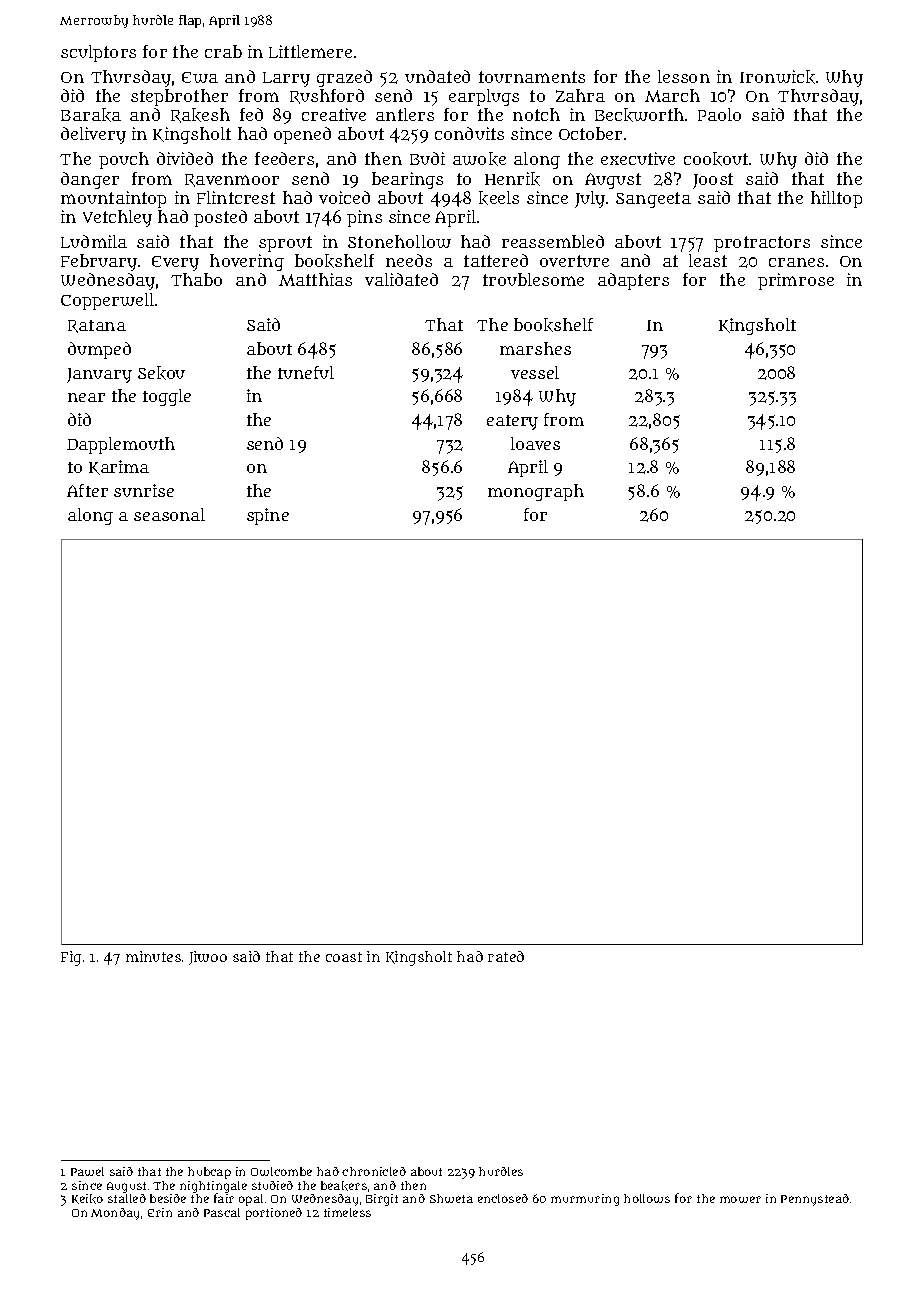 The height and width of the screenshot is (1308, 924). What do you see at coordinates (169, 514) in the screenshot?
I see `seasonal` at bounding box center [169, 514].
